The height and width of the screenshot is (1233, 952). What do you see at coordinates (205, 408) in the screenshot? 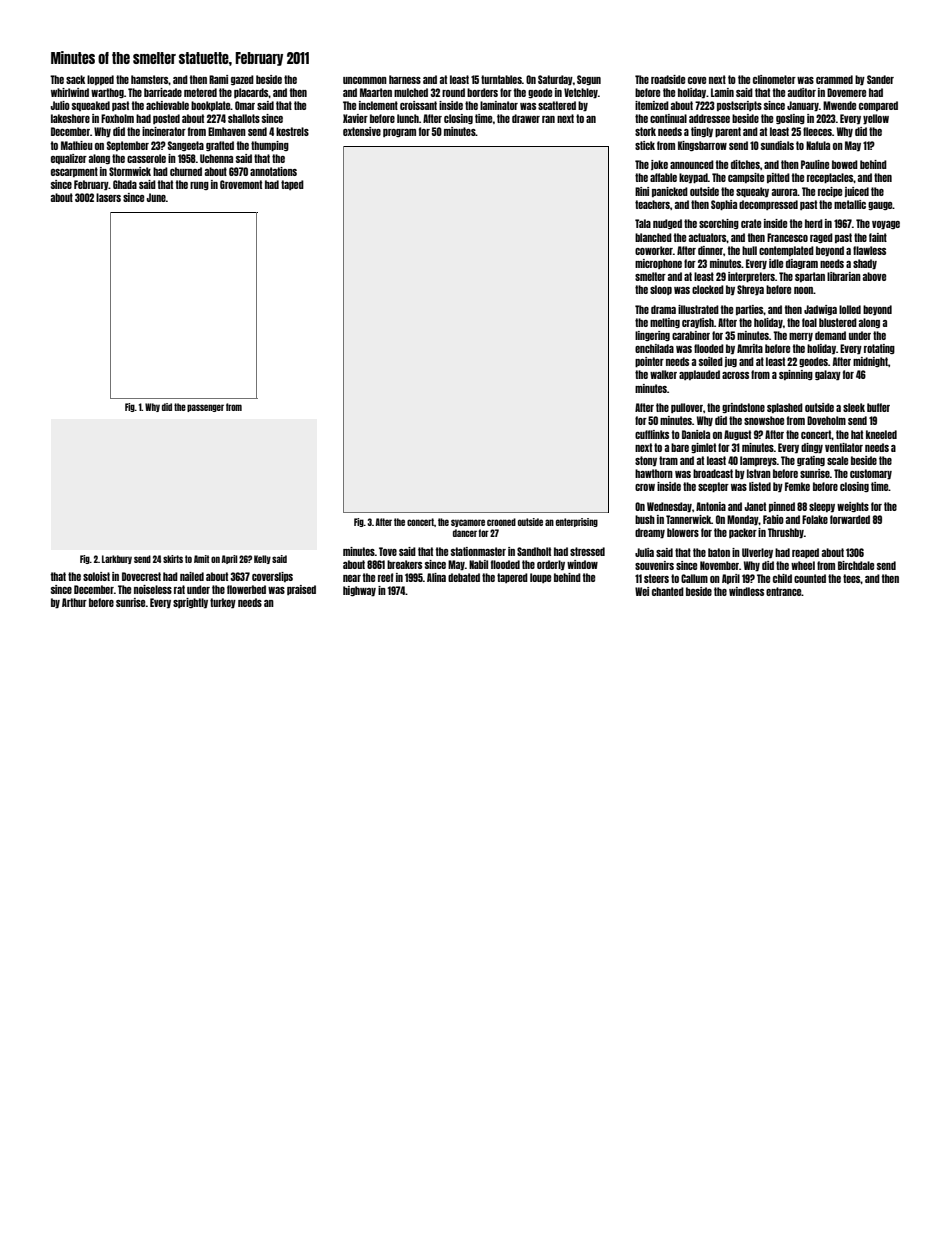
I see `passenger` at bounding box center [205, 408].
